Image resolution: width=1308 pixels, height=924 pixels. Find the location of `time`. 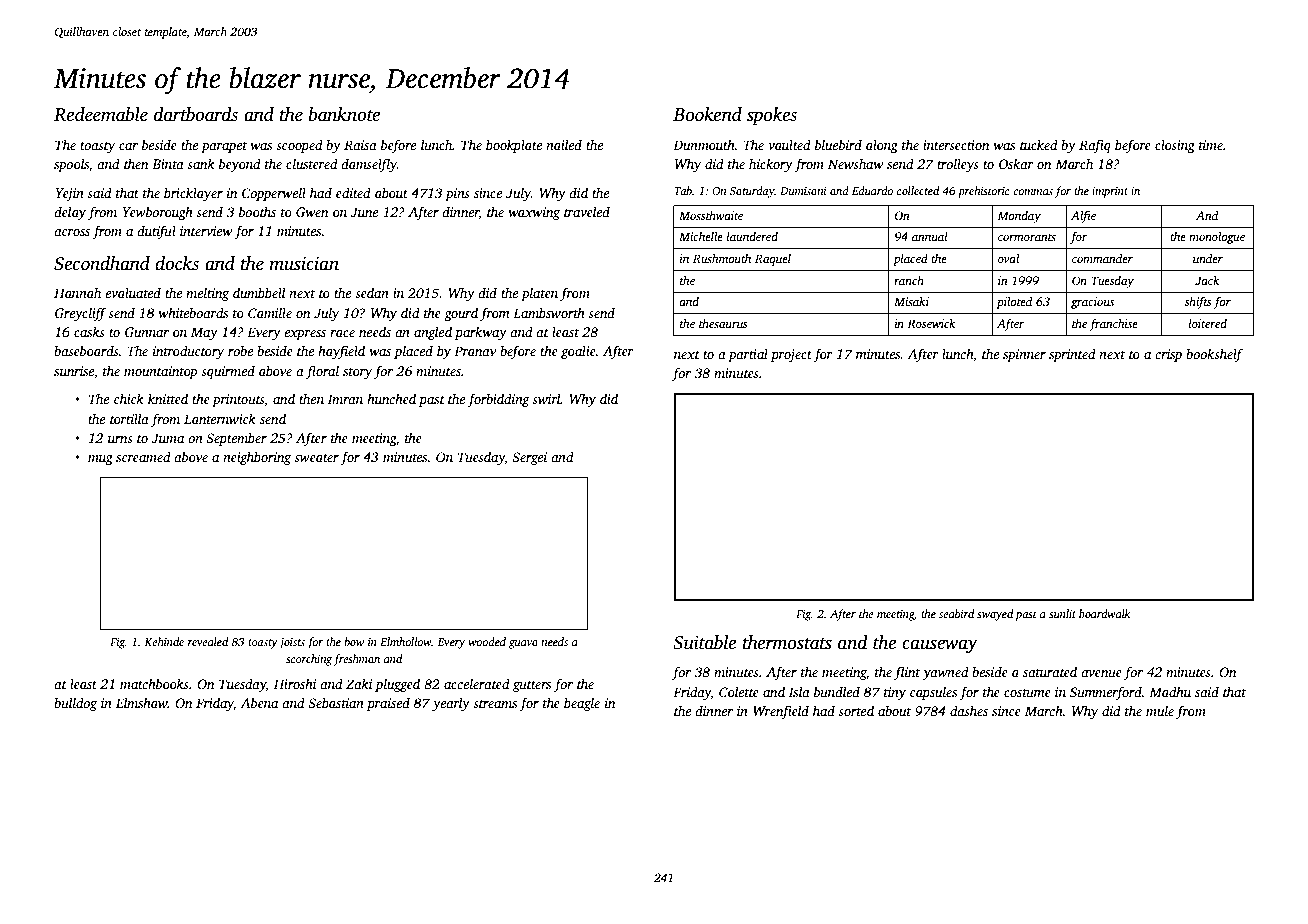

time is located at coordinates (1211, 145).
